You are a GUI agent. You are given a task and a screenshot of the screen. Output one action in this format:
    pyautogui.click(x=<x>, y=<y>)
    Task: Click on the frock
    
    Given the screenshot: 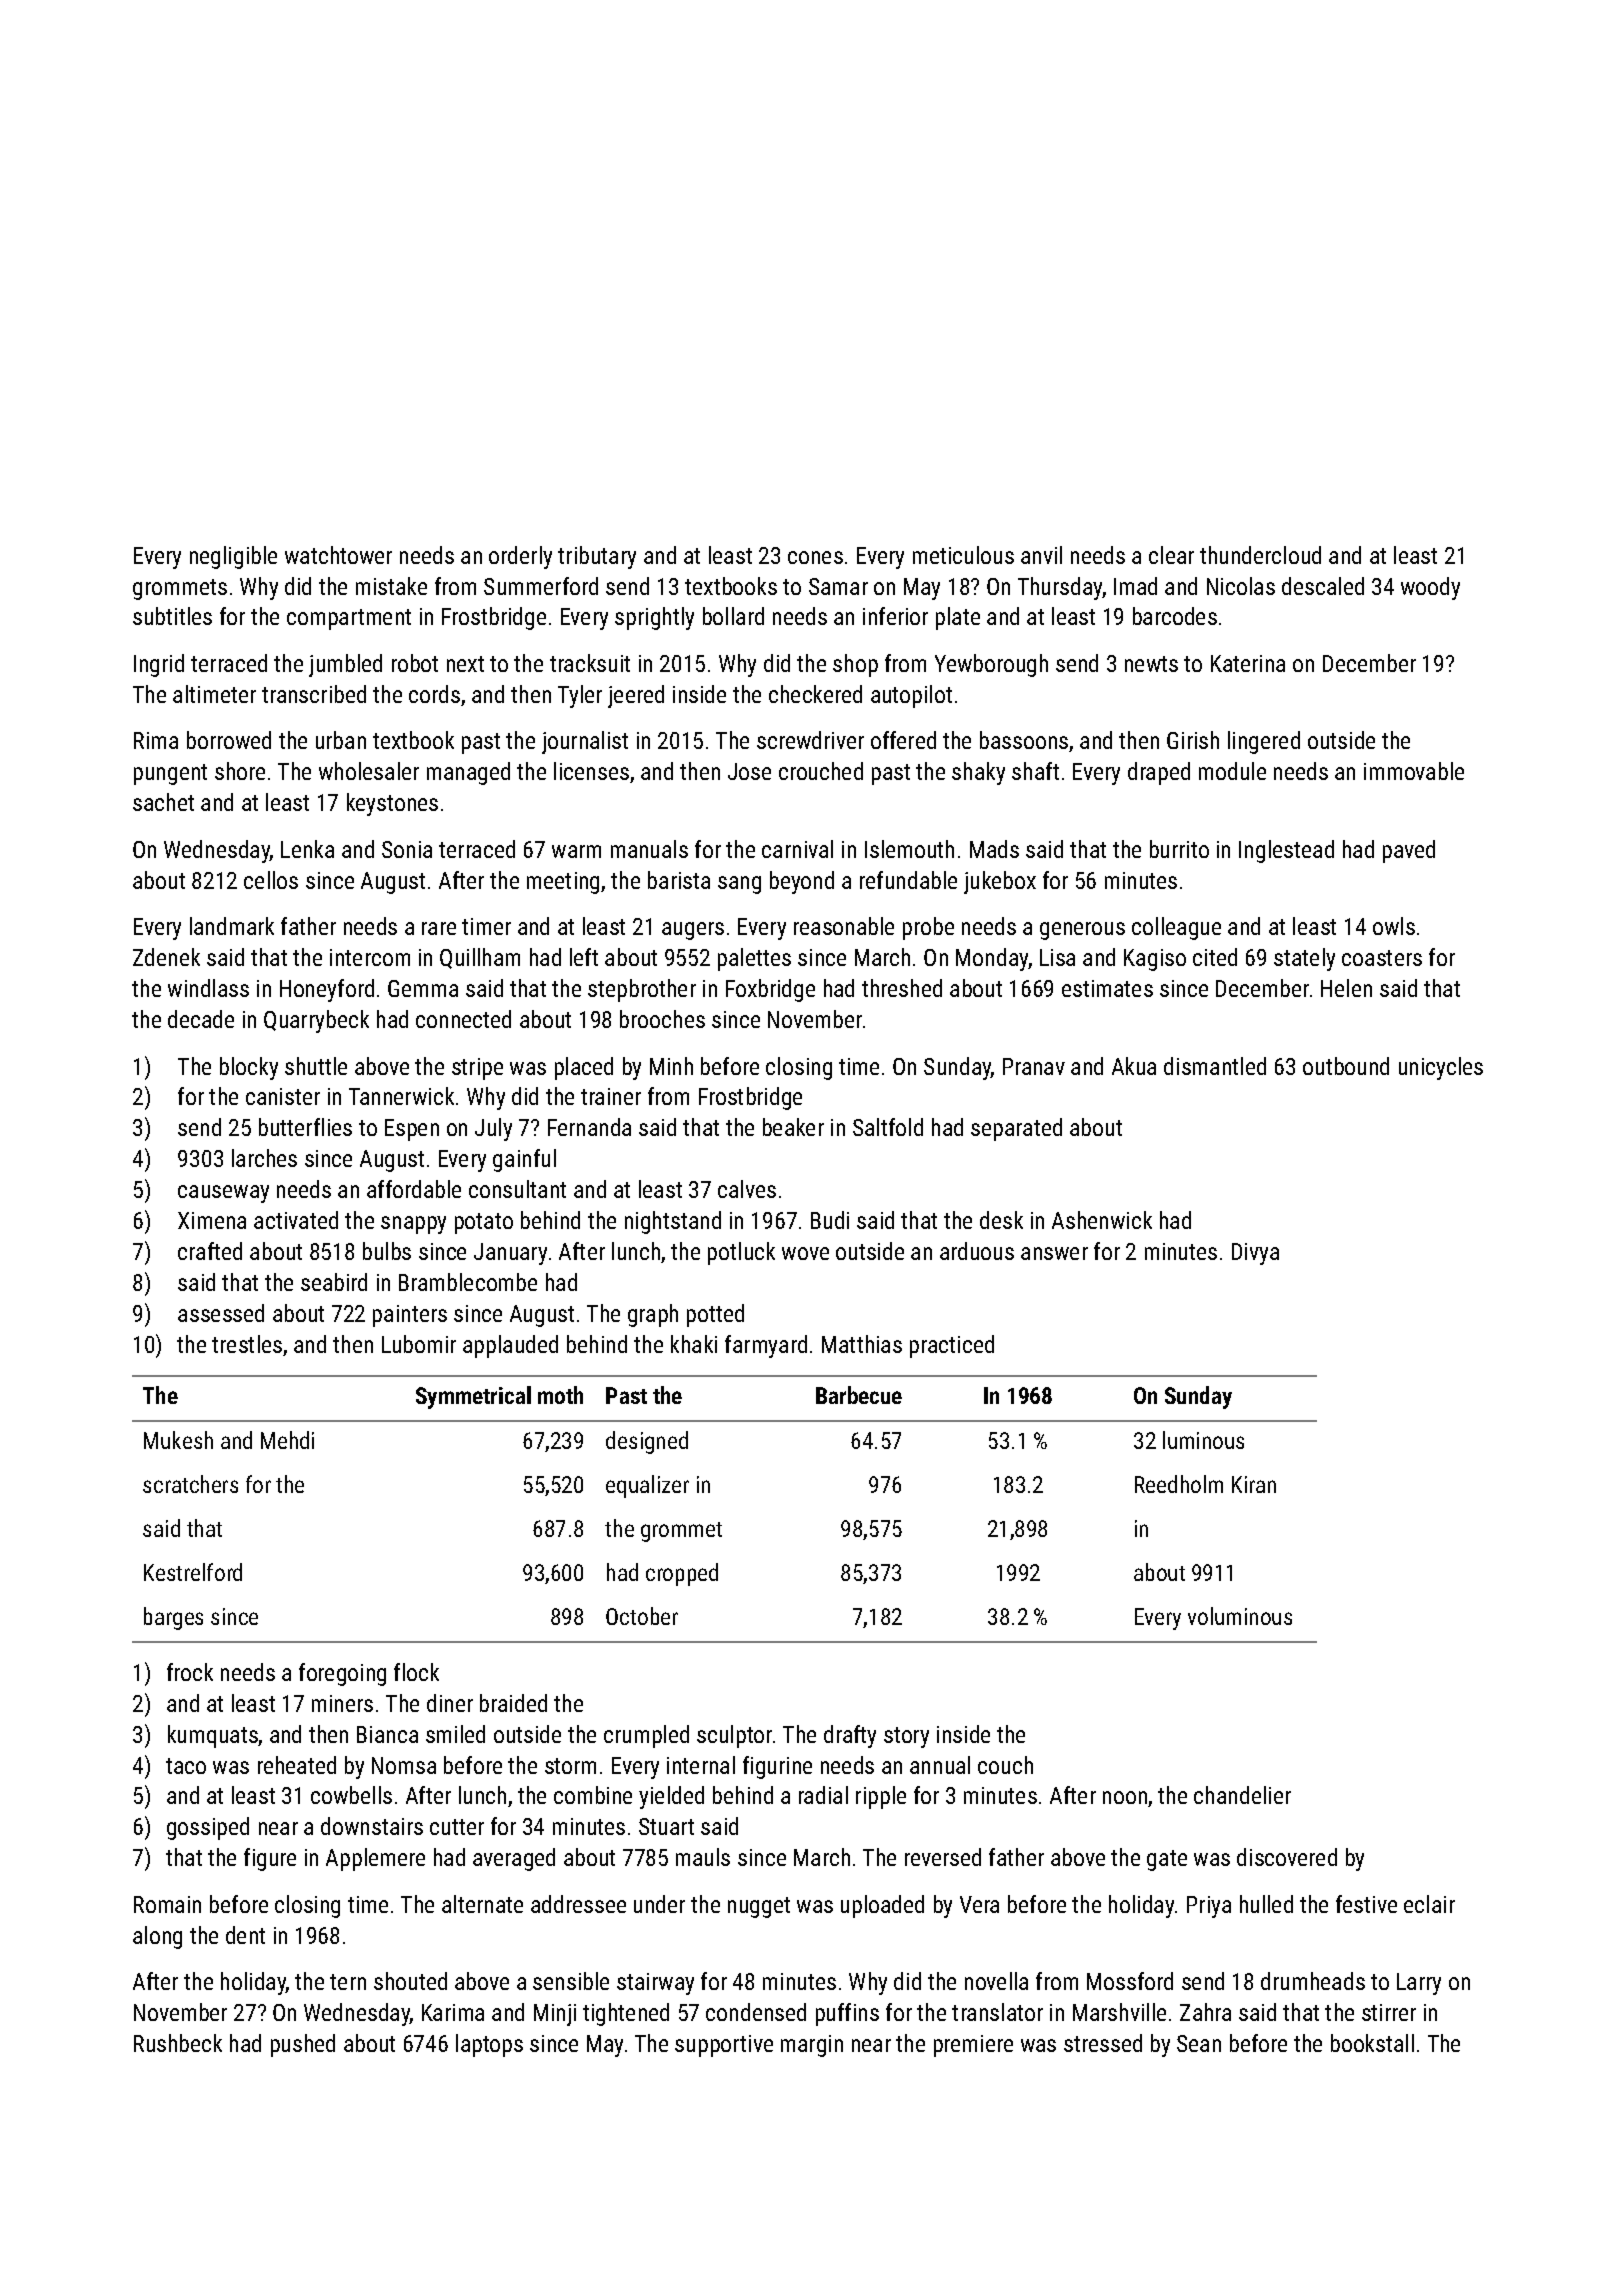 What is the action you would take?
    pyautogui.click(x=190, y=1672)
